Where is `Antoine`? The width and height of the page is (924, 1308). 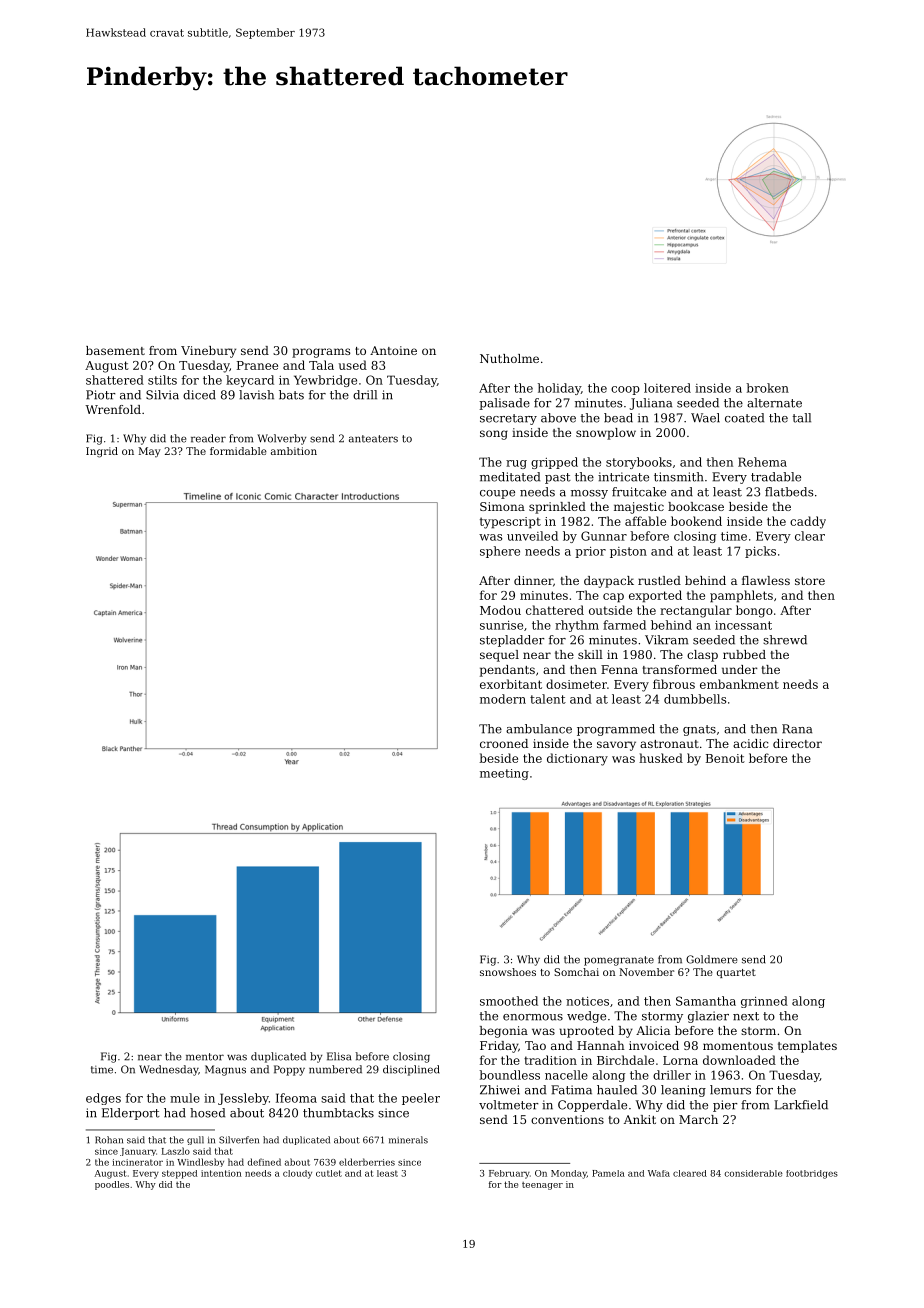
Antoine is located at coordinates (393, 350).
